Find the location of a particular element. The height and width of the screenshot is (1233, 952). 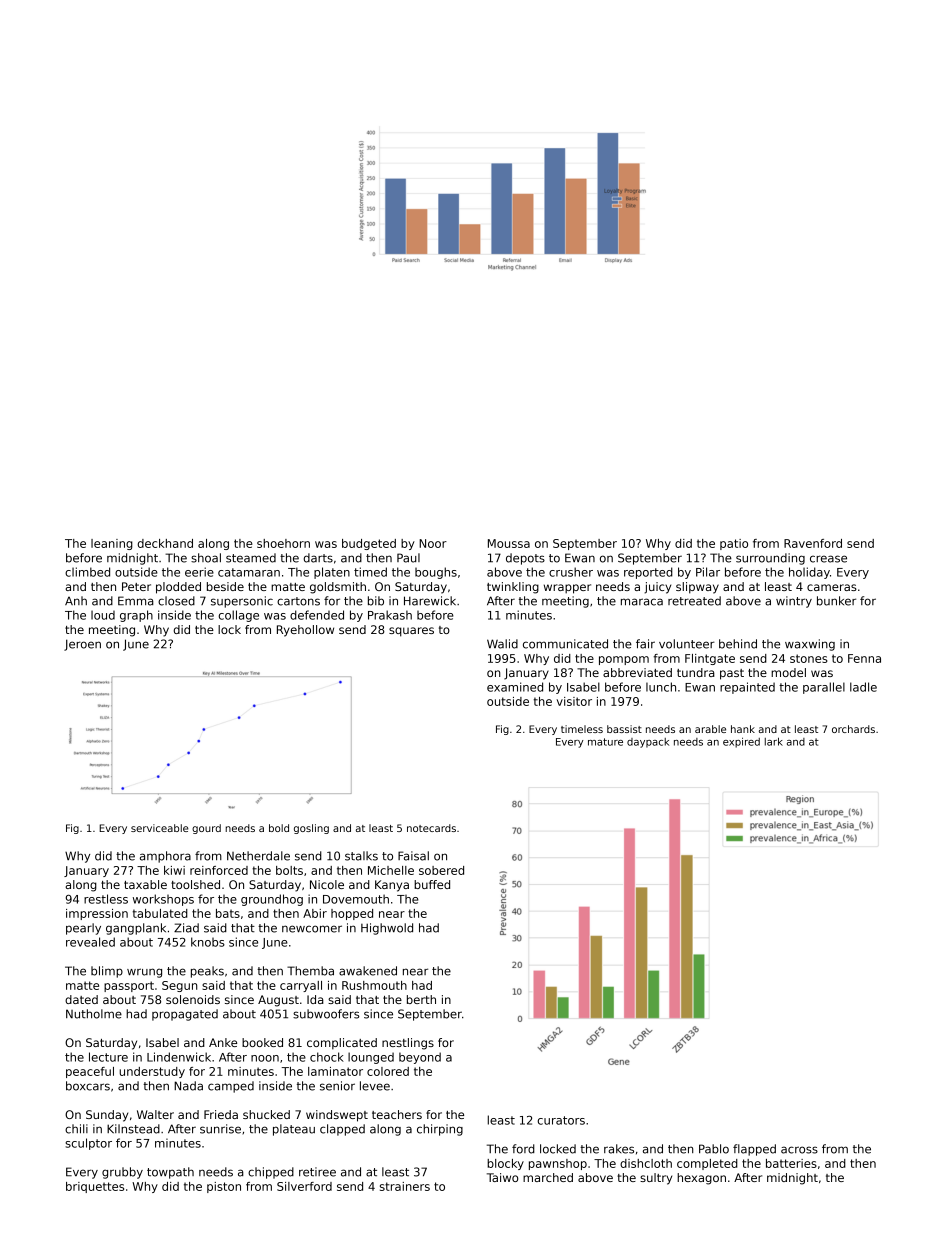

gourd is located at coordinates (206, 829).
